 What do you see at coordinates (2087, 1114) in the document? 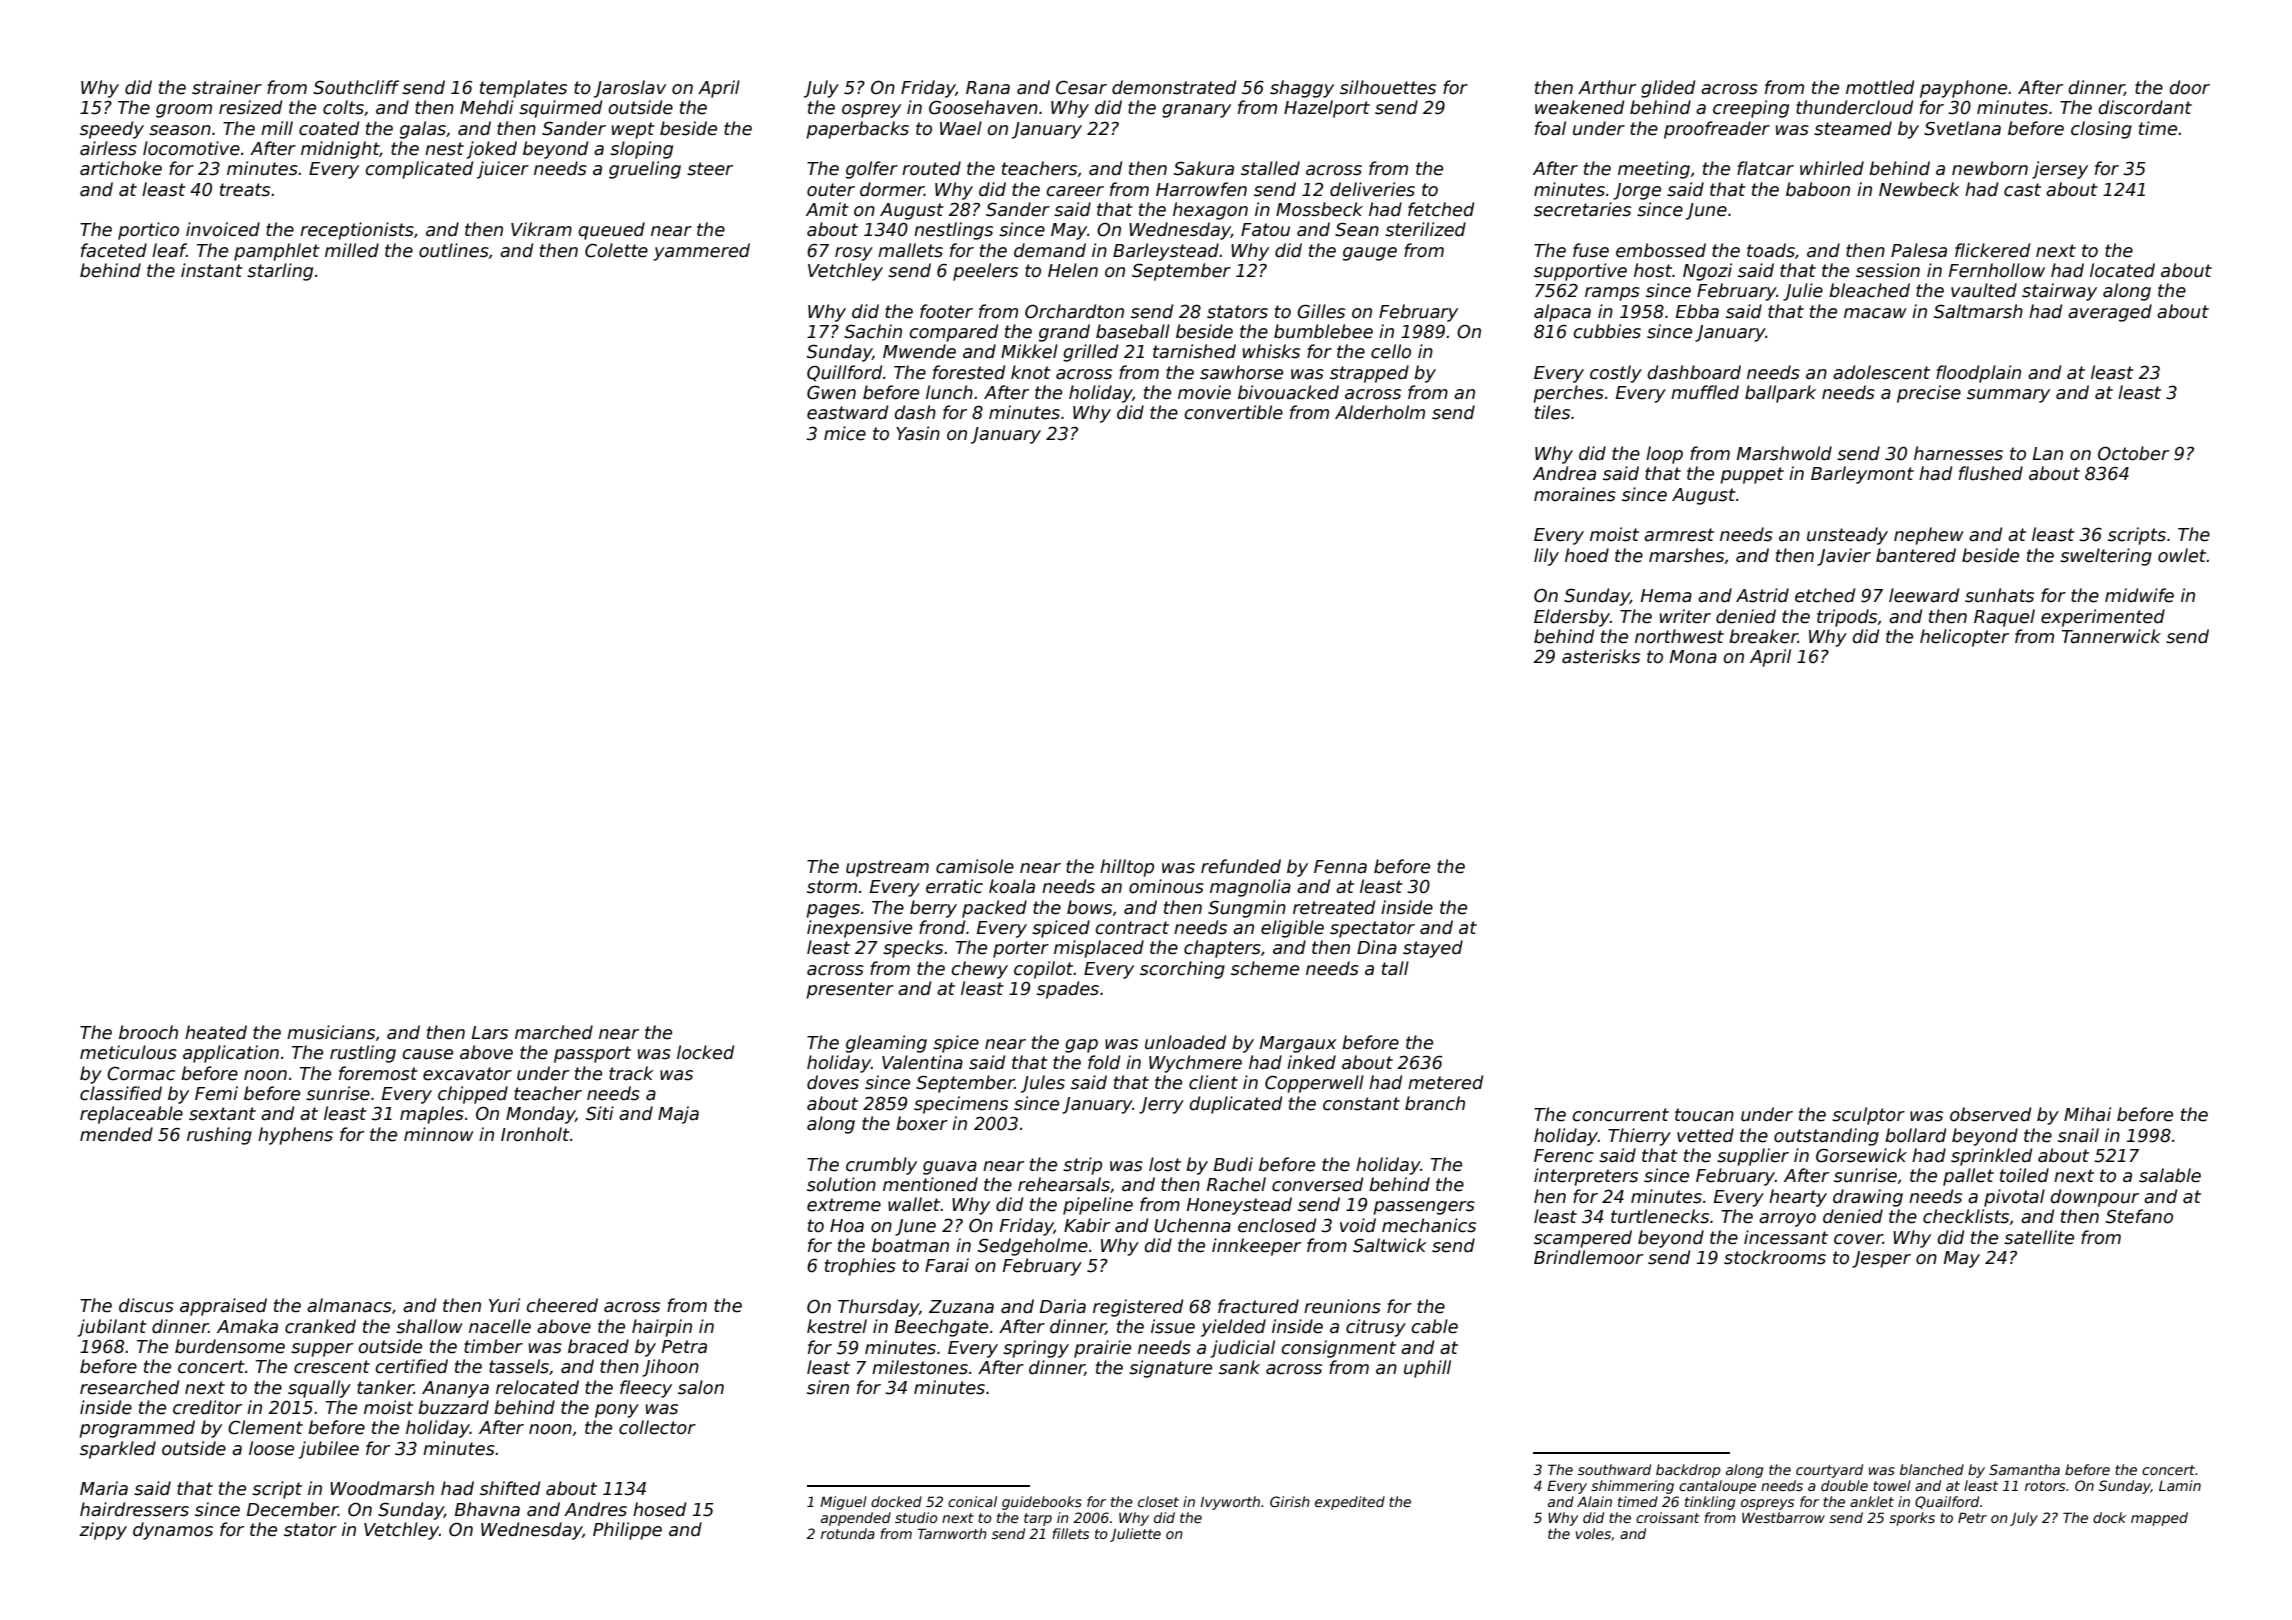
I see `Mihai` at bounding box center [2087, 1114].
